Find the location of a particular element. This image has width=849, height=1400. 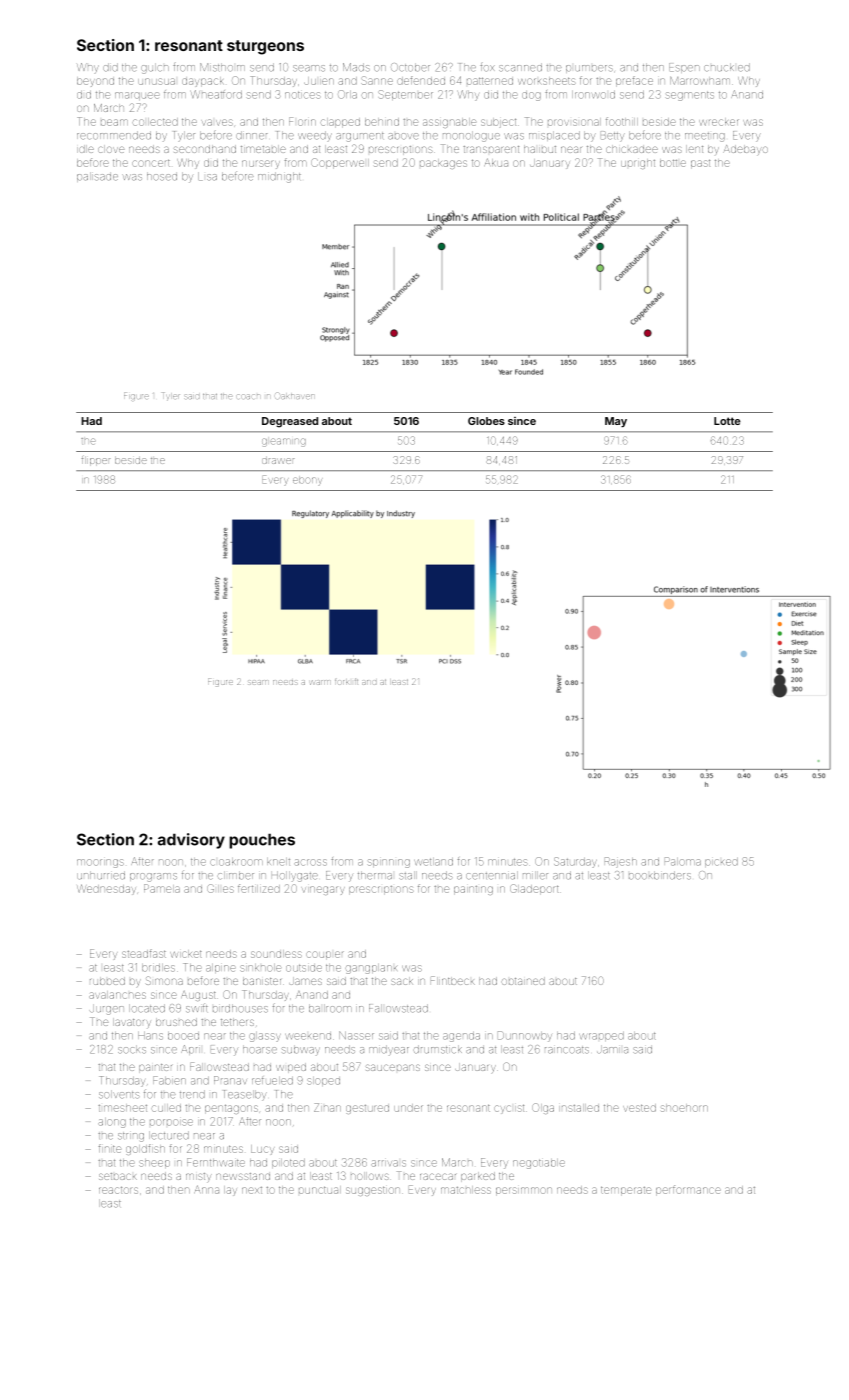

forklift is located at coordinates (346, 681).
